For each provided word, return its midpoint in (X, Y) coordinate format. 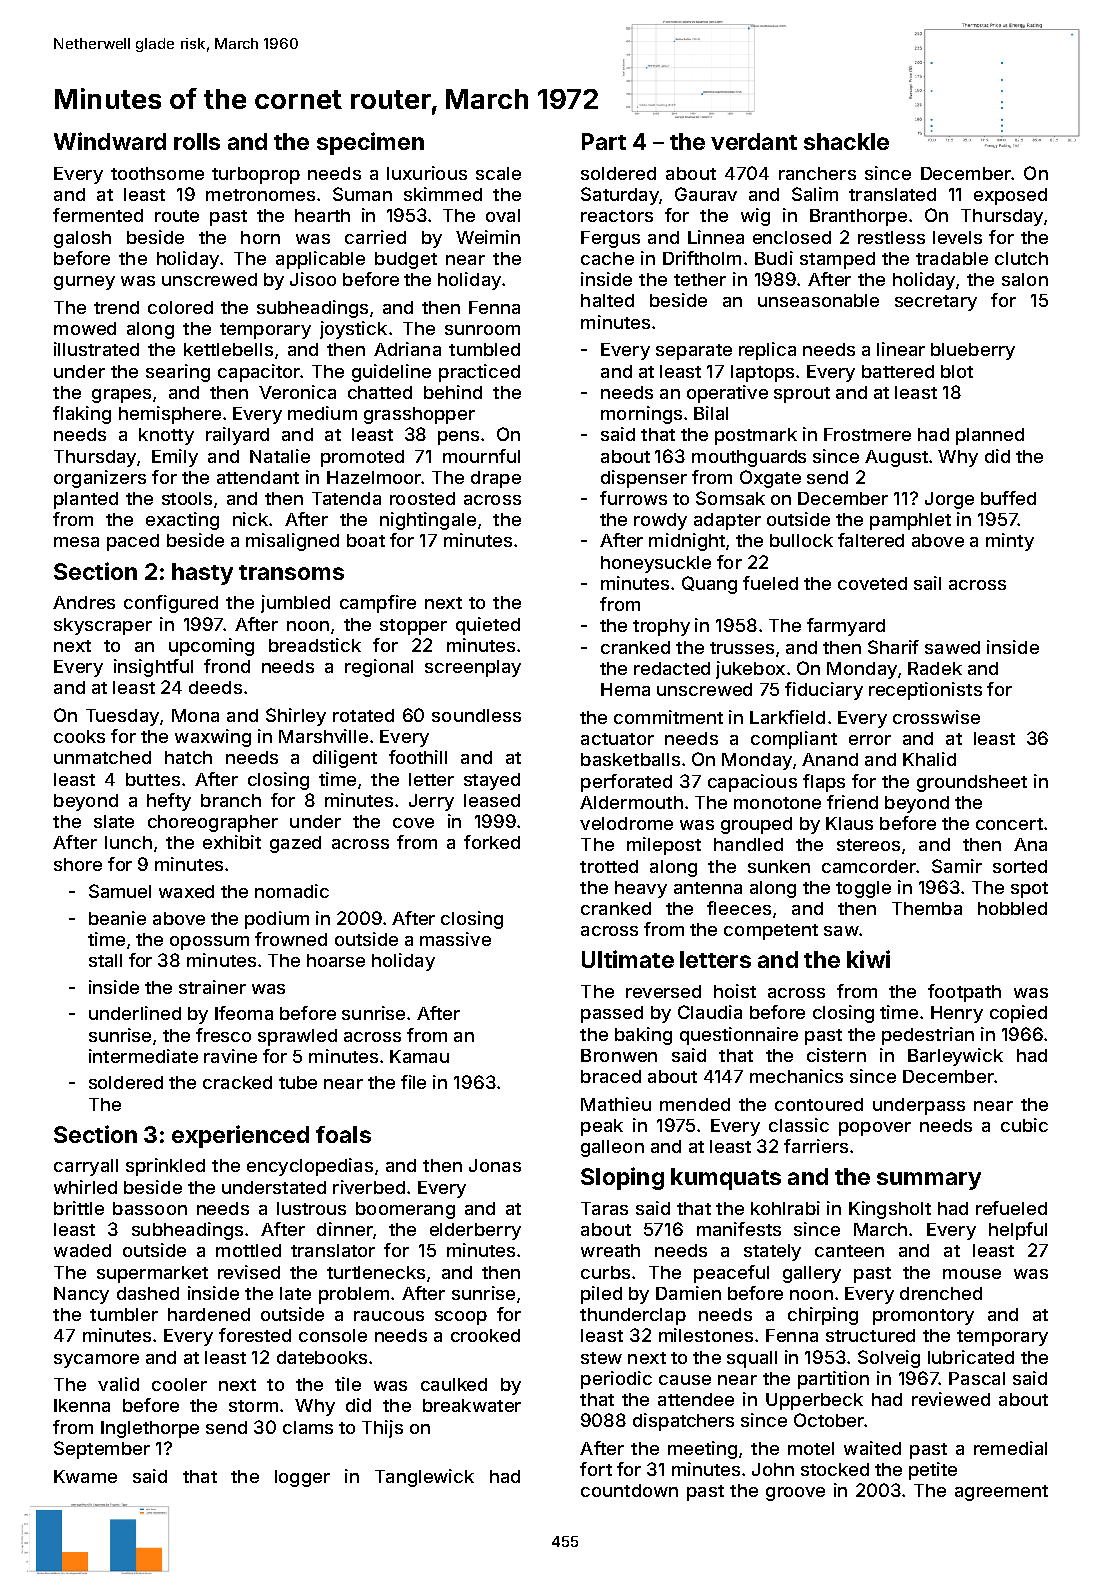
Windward (110, 141)
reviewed (951, 1399)
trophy (661, 627)
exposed (1010, 196)
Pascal (977, 1378)
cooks (79, 736)
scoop (461, 1318)
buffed (1008, 498)
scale (498, 173)
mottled (248, 1250)
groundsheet (972, 783)
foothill (418, 757)
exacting (182, 521)
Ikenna (82, 1405)
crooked (485, 1335)
